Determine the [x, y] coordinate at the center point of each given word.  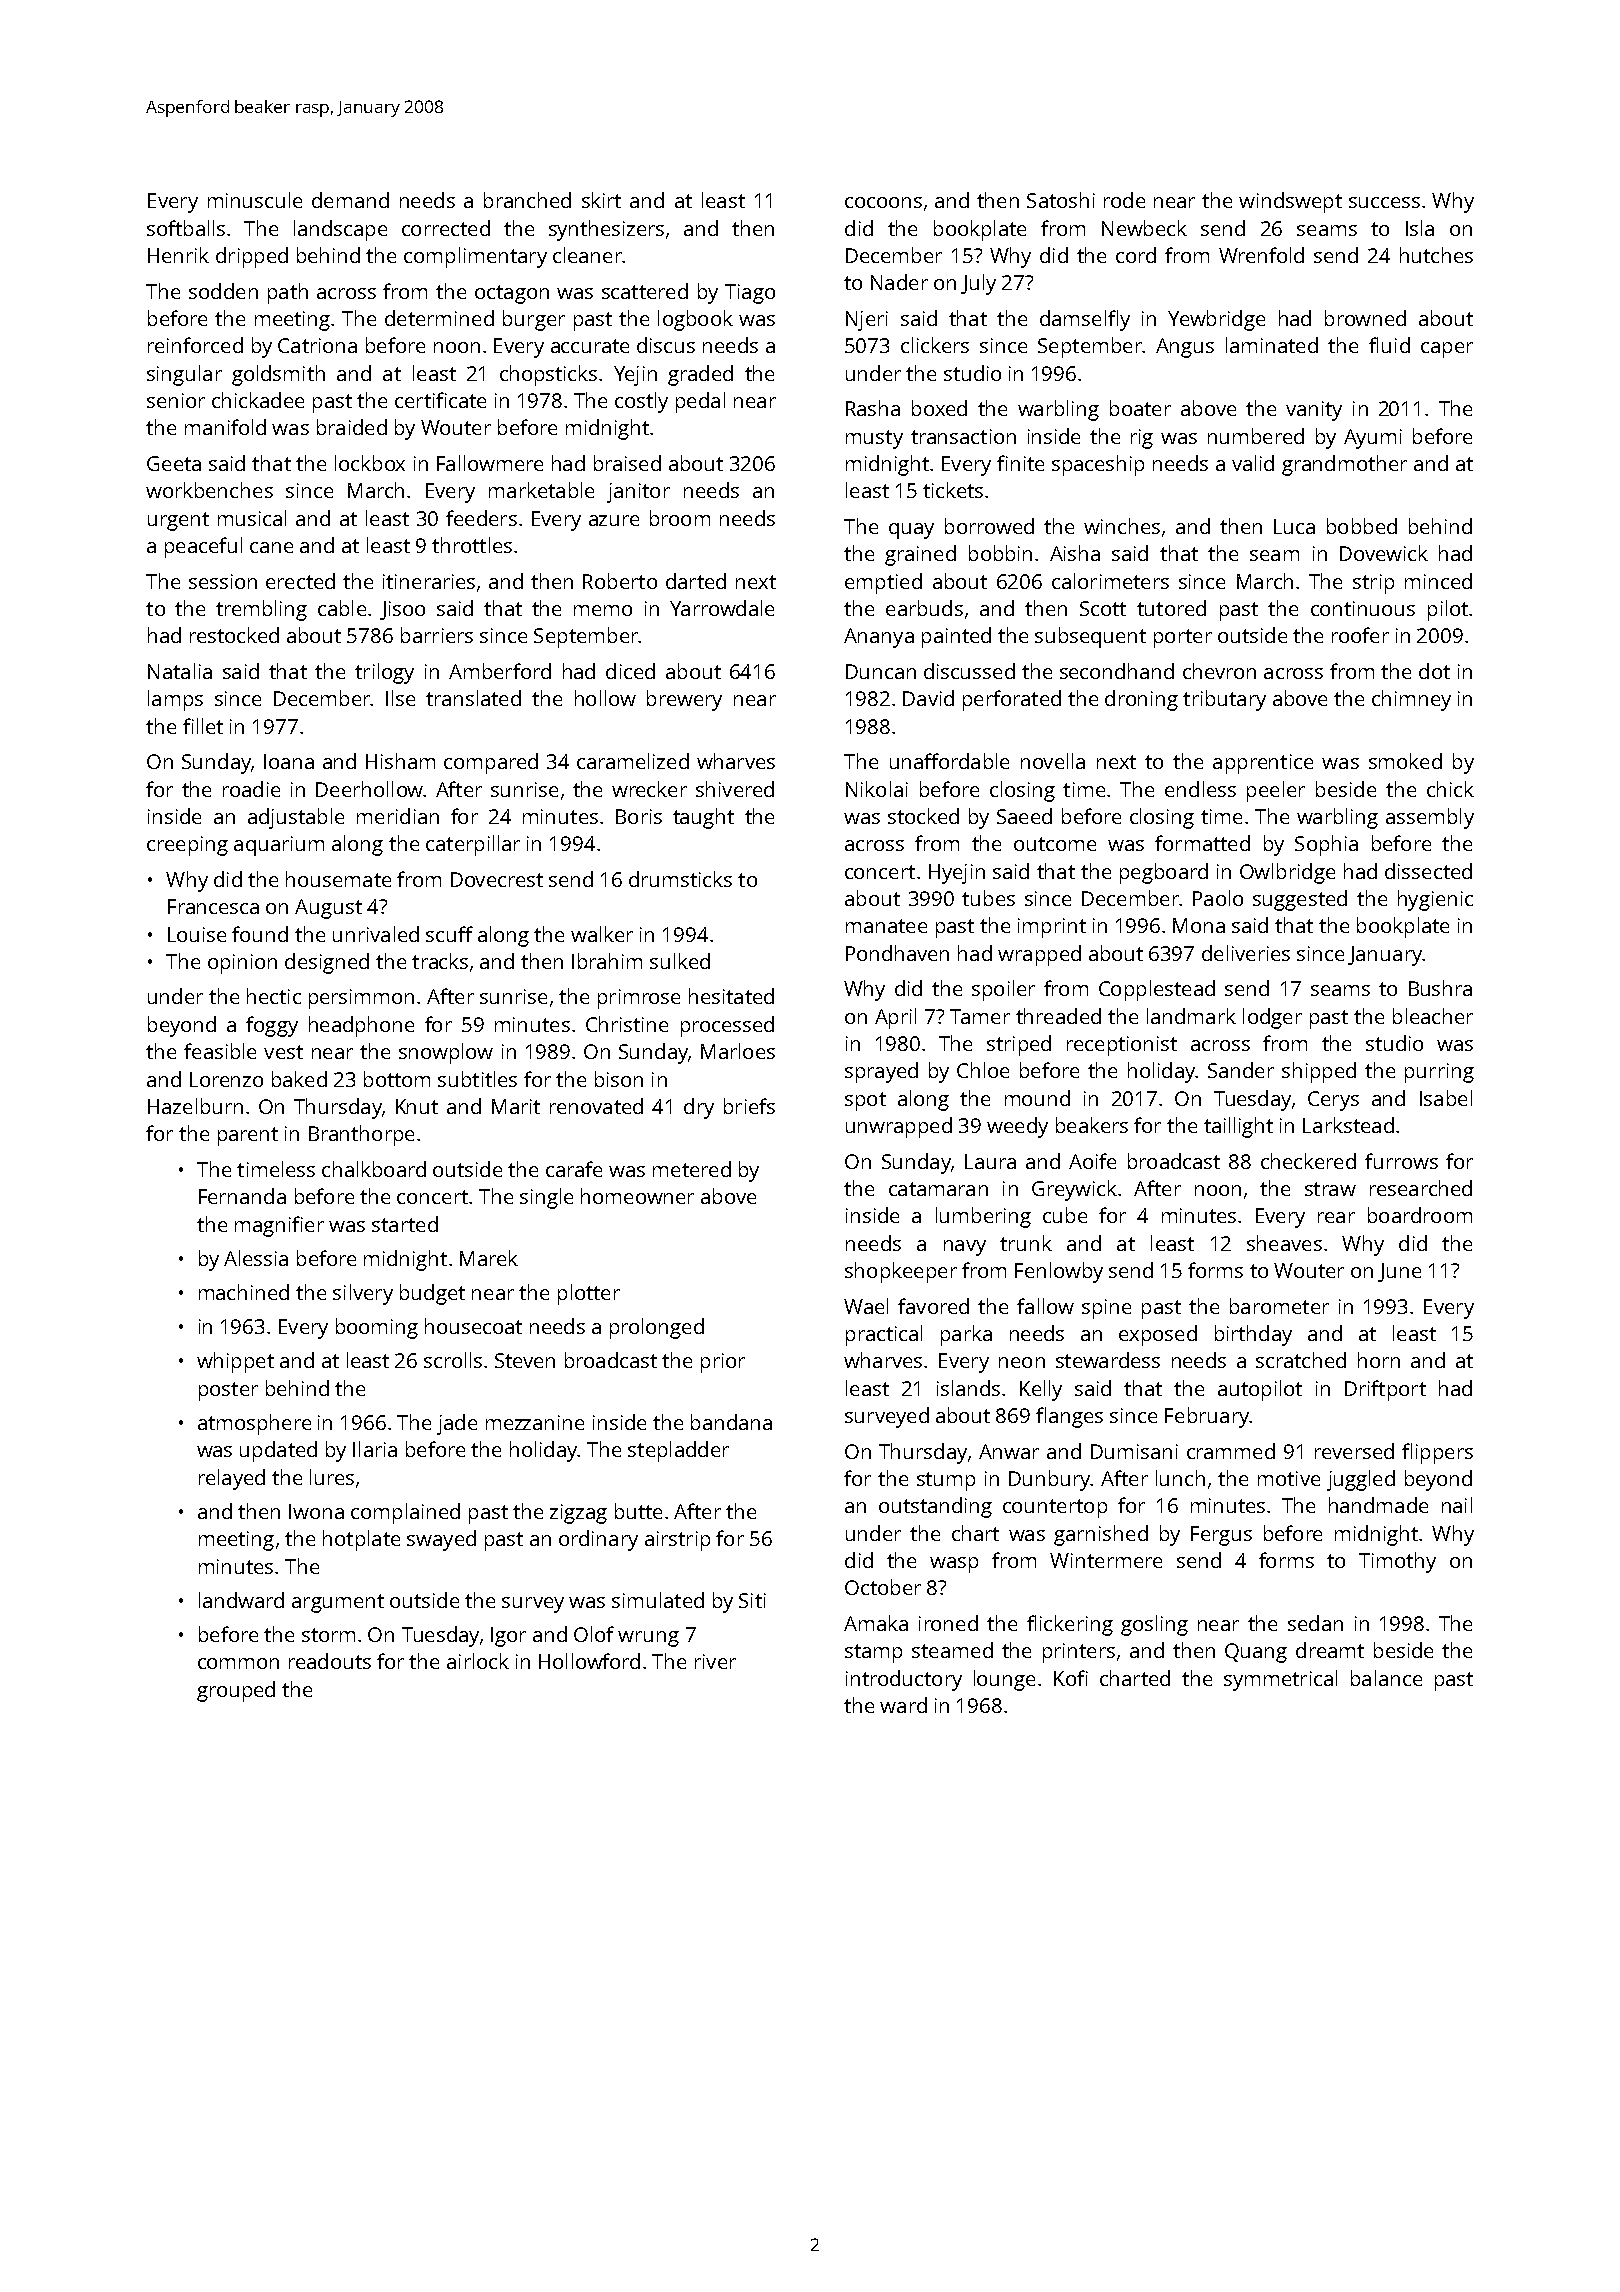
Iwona [316, 1511]
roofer [1360, 635]
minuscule [255, 200]
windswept [1290, 202]
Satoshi [1061, 200]
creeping [187, 846]
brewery [684, 700]
